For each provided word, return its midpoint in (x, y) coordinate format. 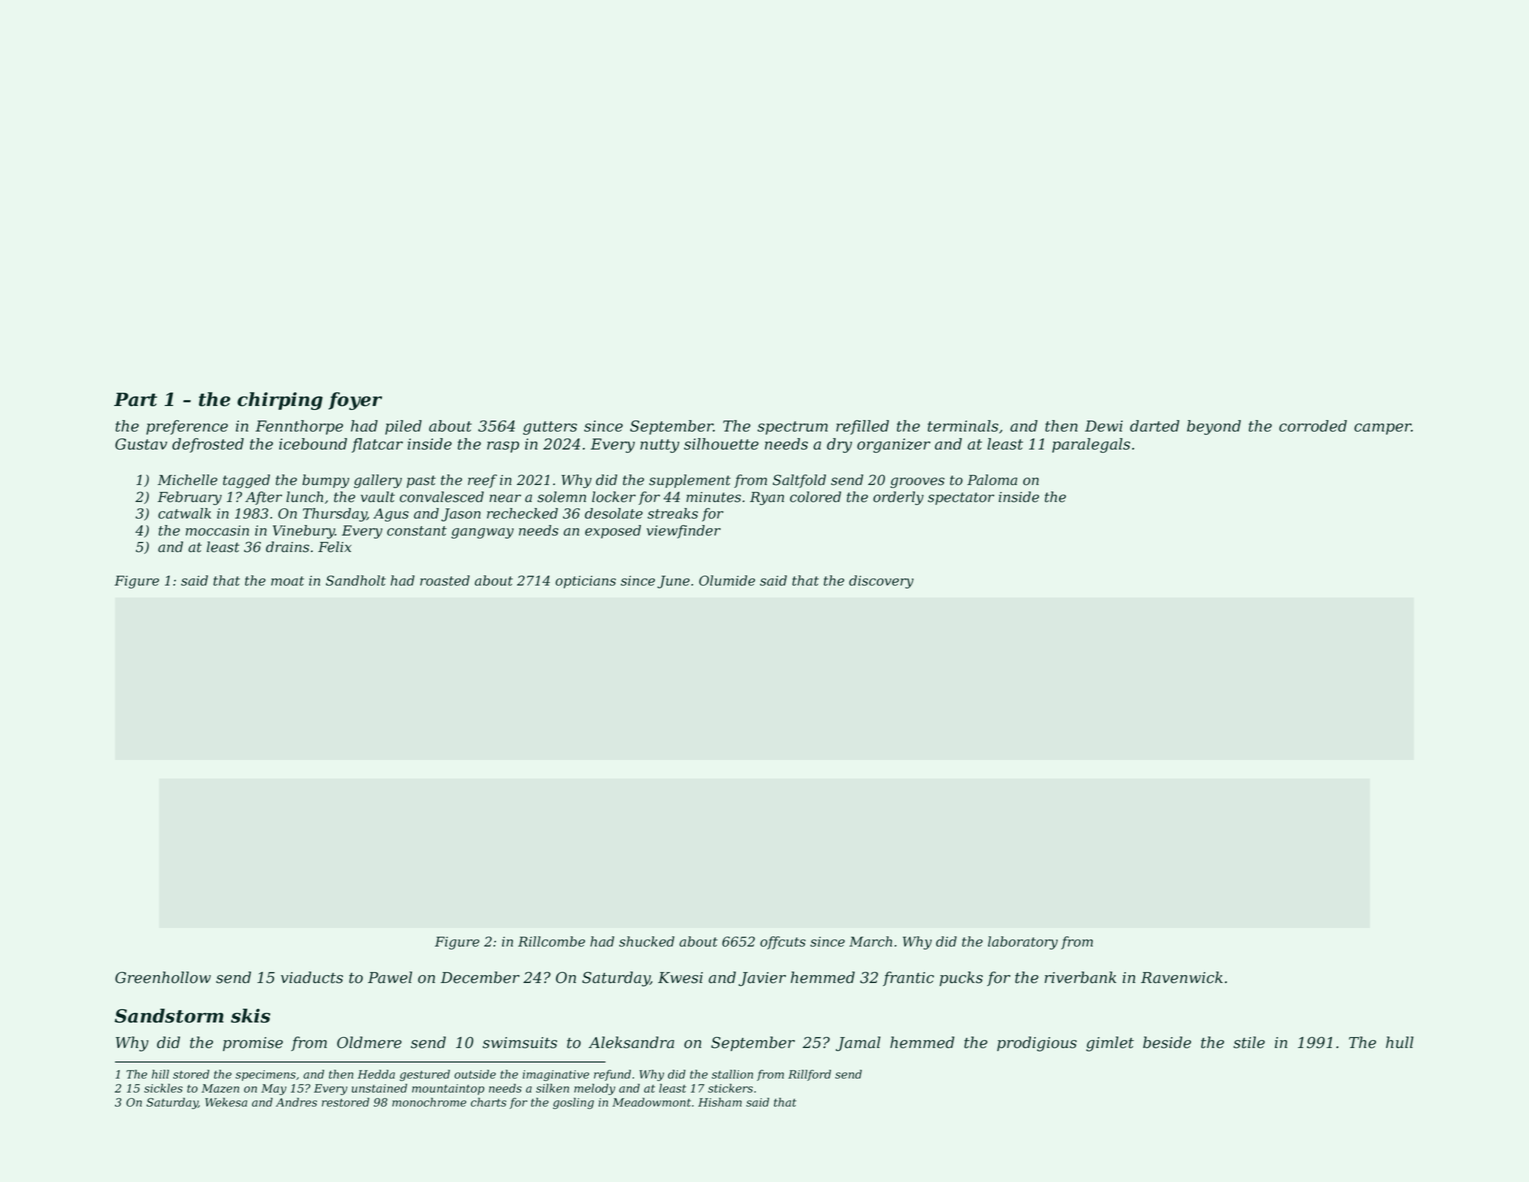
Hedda (376, 1074)
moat (287, 581)
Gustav (141, 444)
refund (612, 1075)
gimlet (1110, 1044)
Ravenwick (1182, 977)
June (673, 582)
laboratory (1023, 943)
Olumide (727, 580)
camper (1382, 429)
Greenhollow (163, 977)
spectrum (792, 428)
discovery (881, 582)
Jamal (858, 1043)
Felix (334, 547)
